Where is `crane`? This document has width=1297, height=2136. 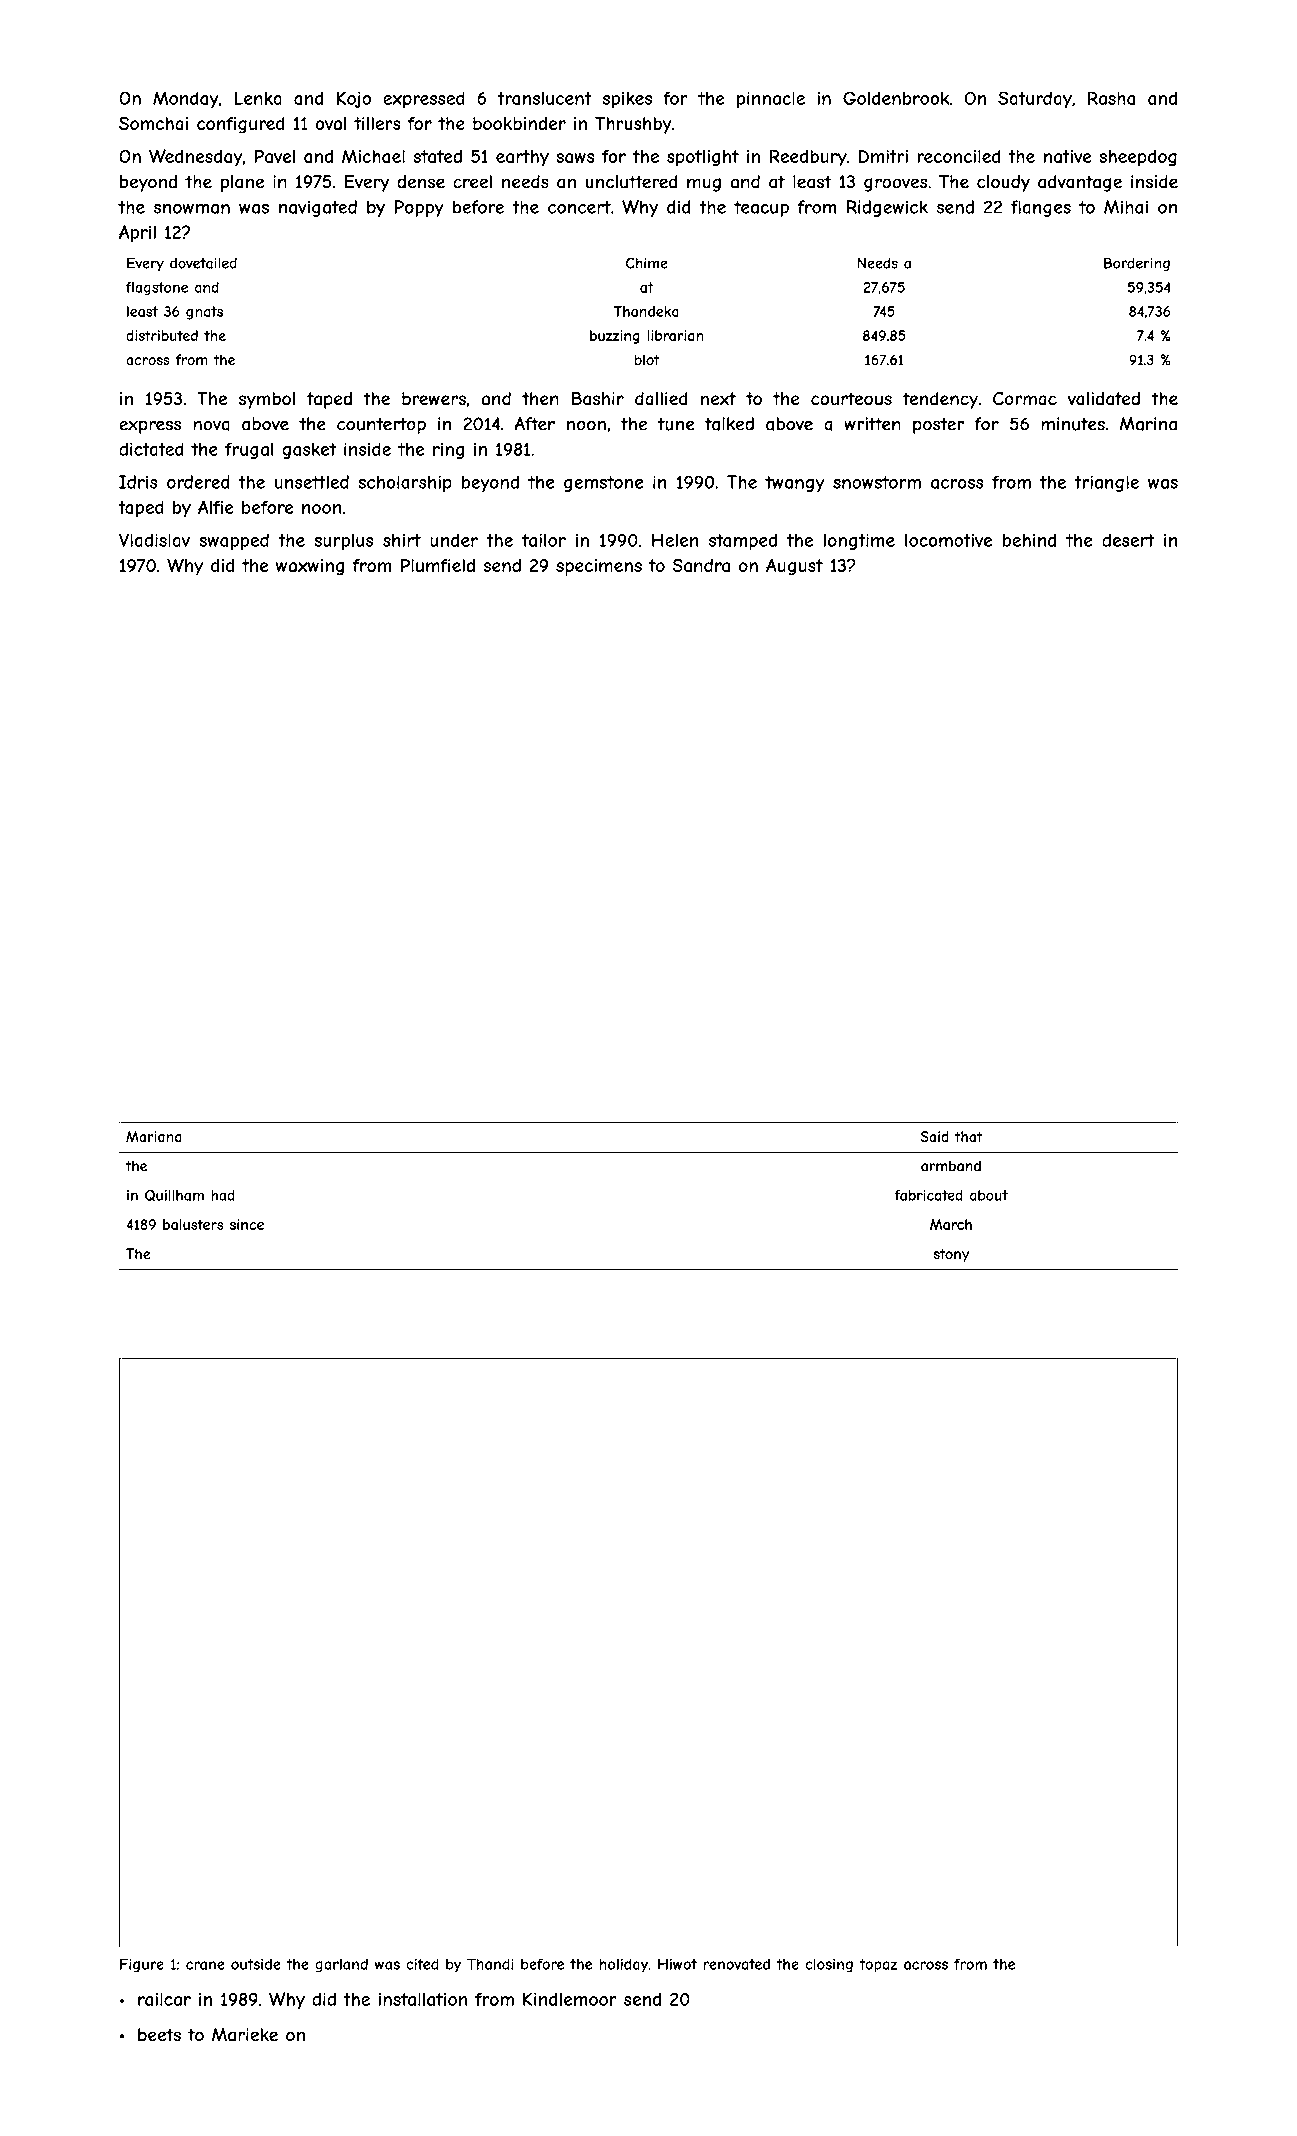 crane is located at coordinates (205, 1965).
